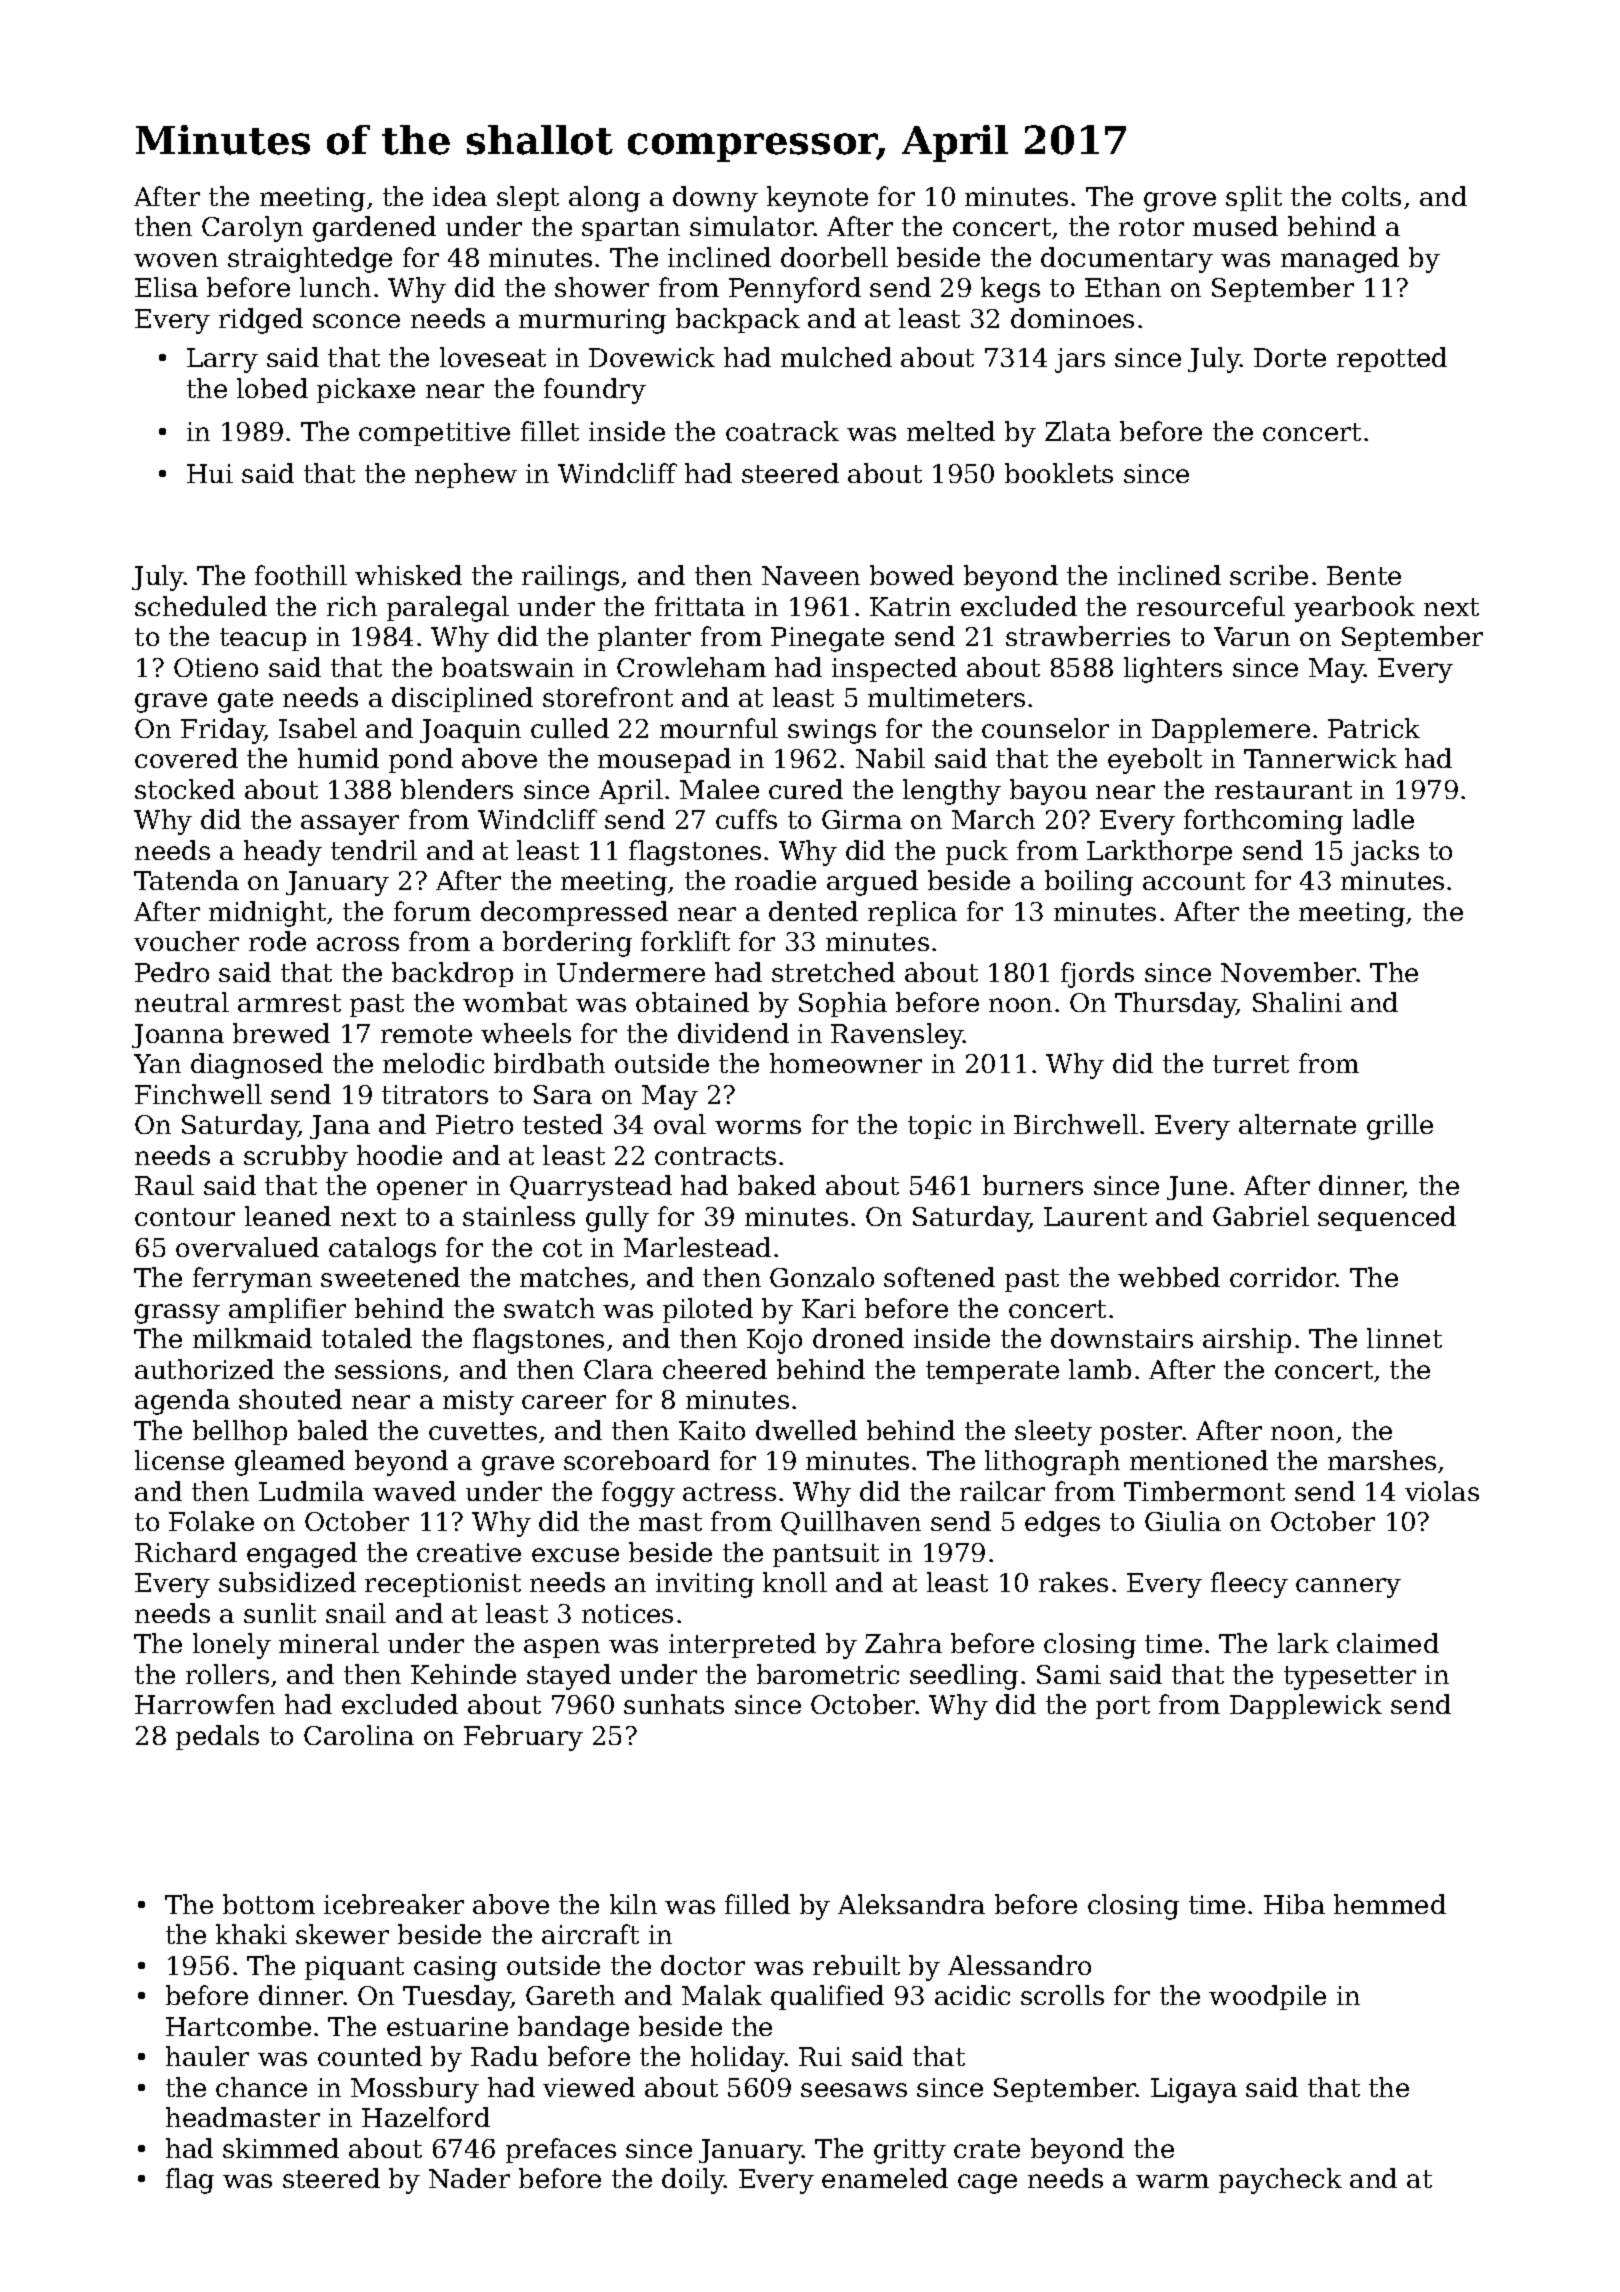 The height and width of the page is (2292, 1620). What do you see at coordinates (987, 2184) in the page?
I see `cage` at bounding box center [987, 2184].
